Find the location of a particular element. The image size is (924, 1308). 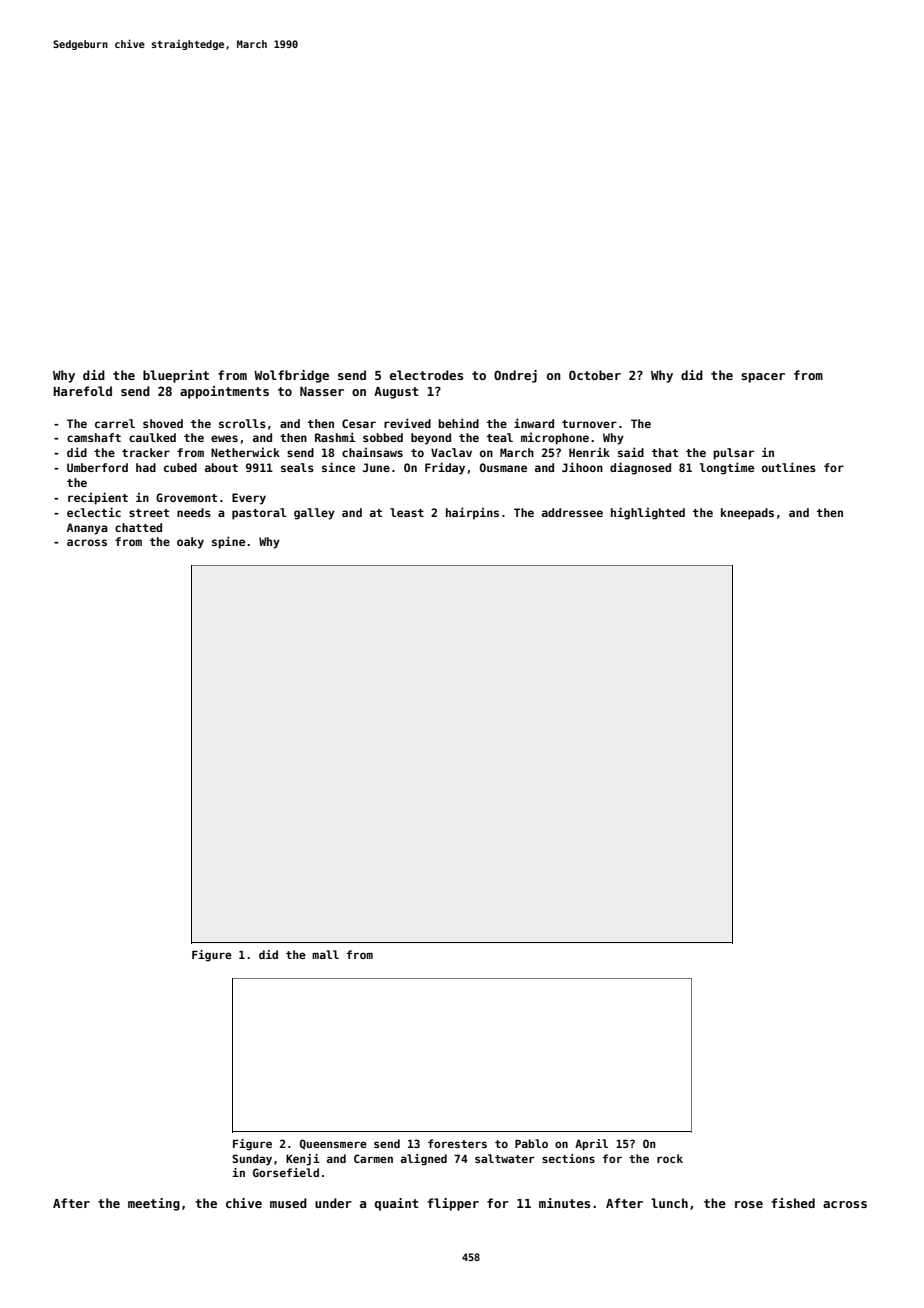

fished is located at coordinates (793, 1203).
